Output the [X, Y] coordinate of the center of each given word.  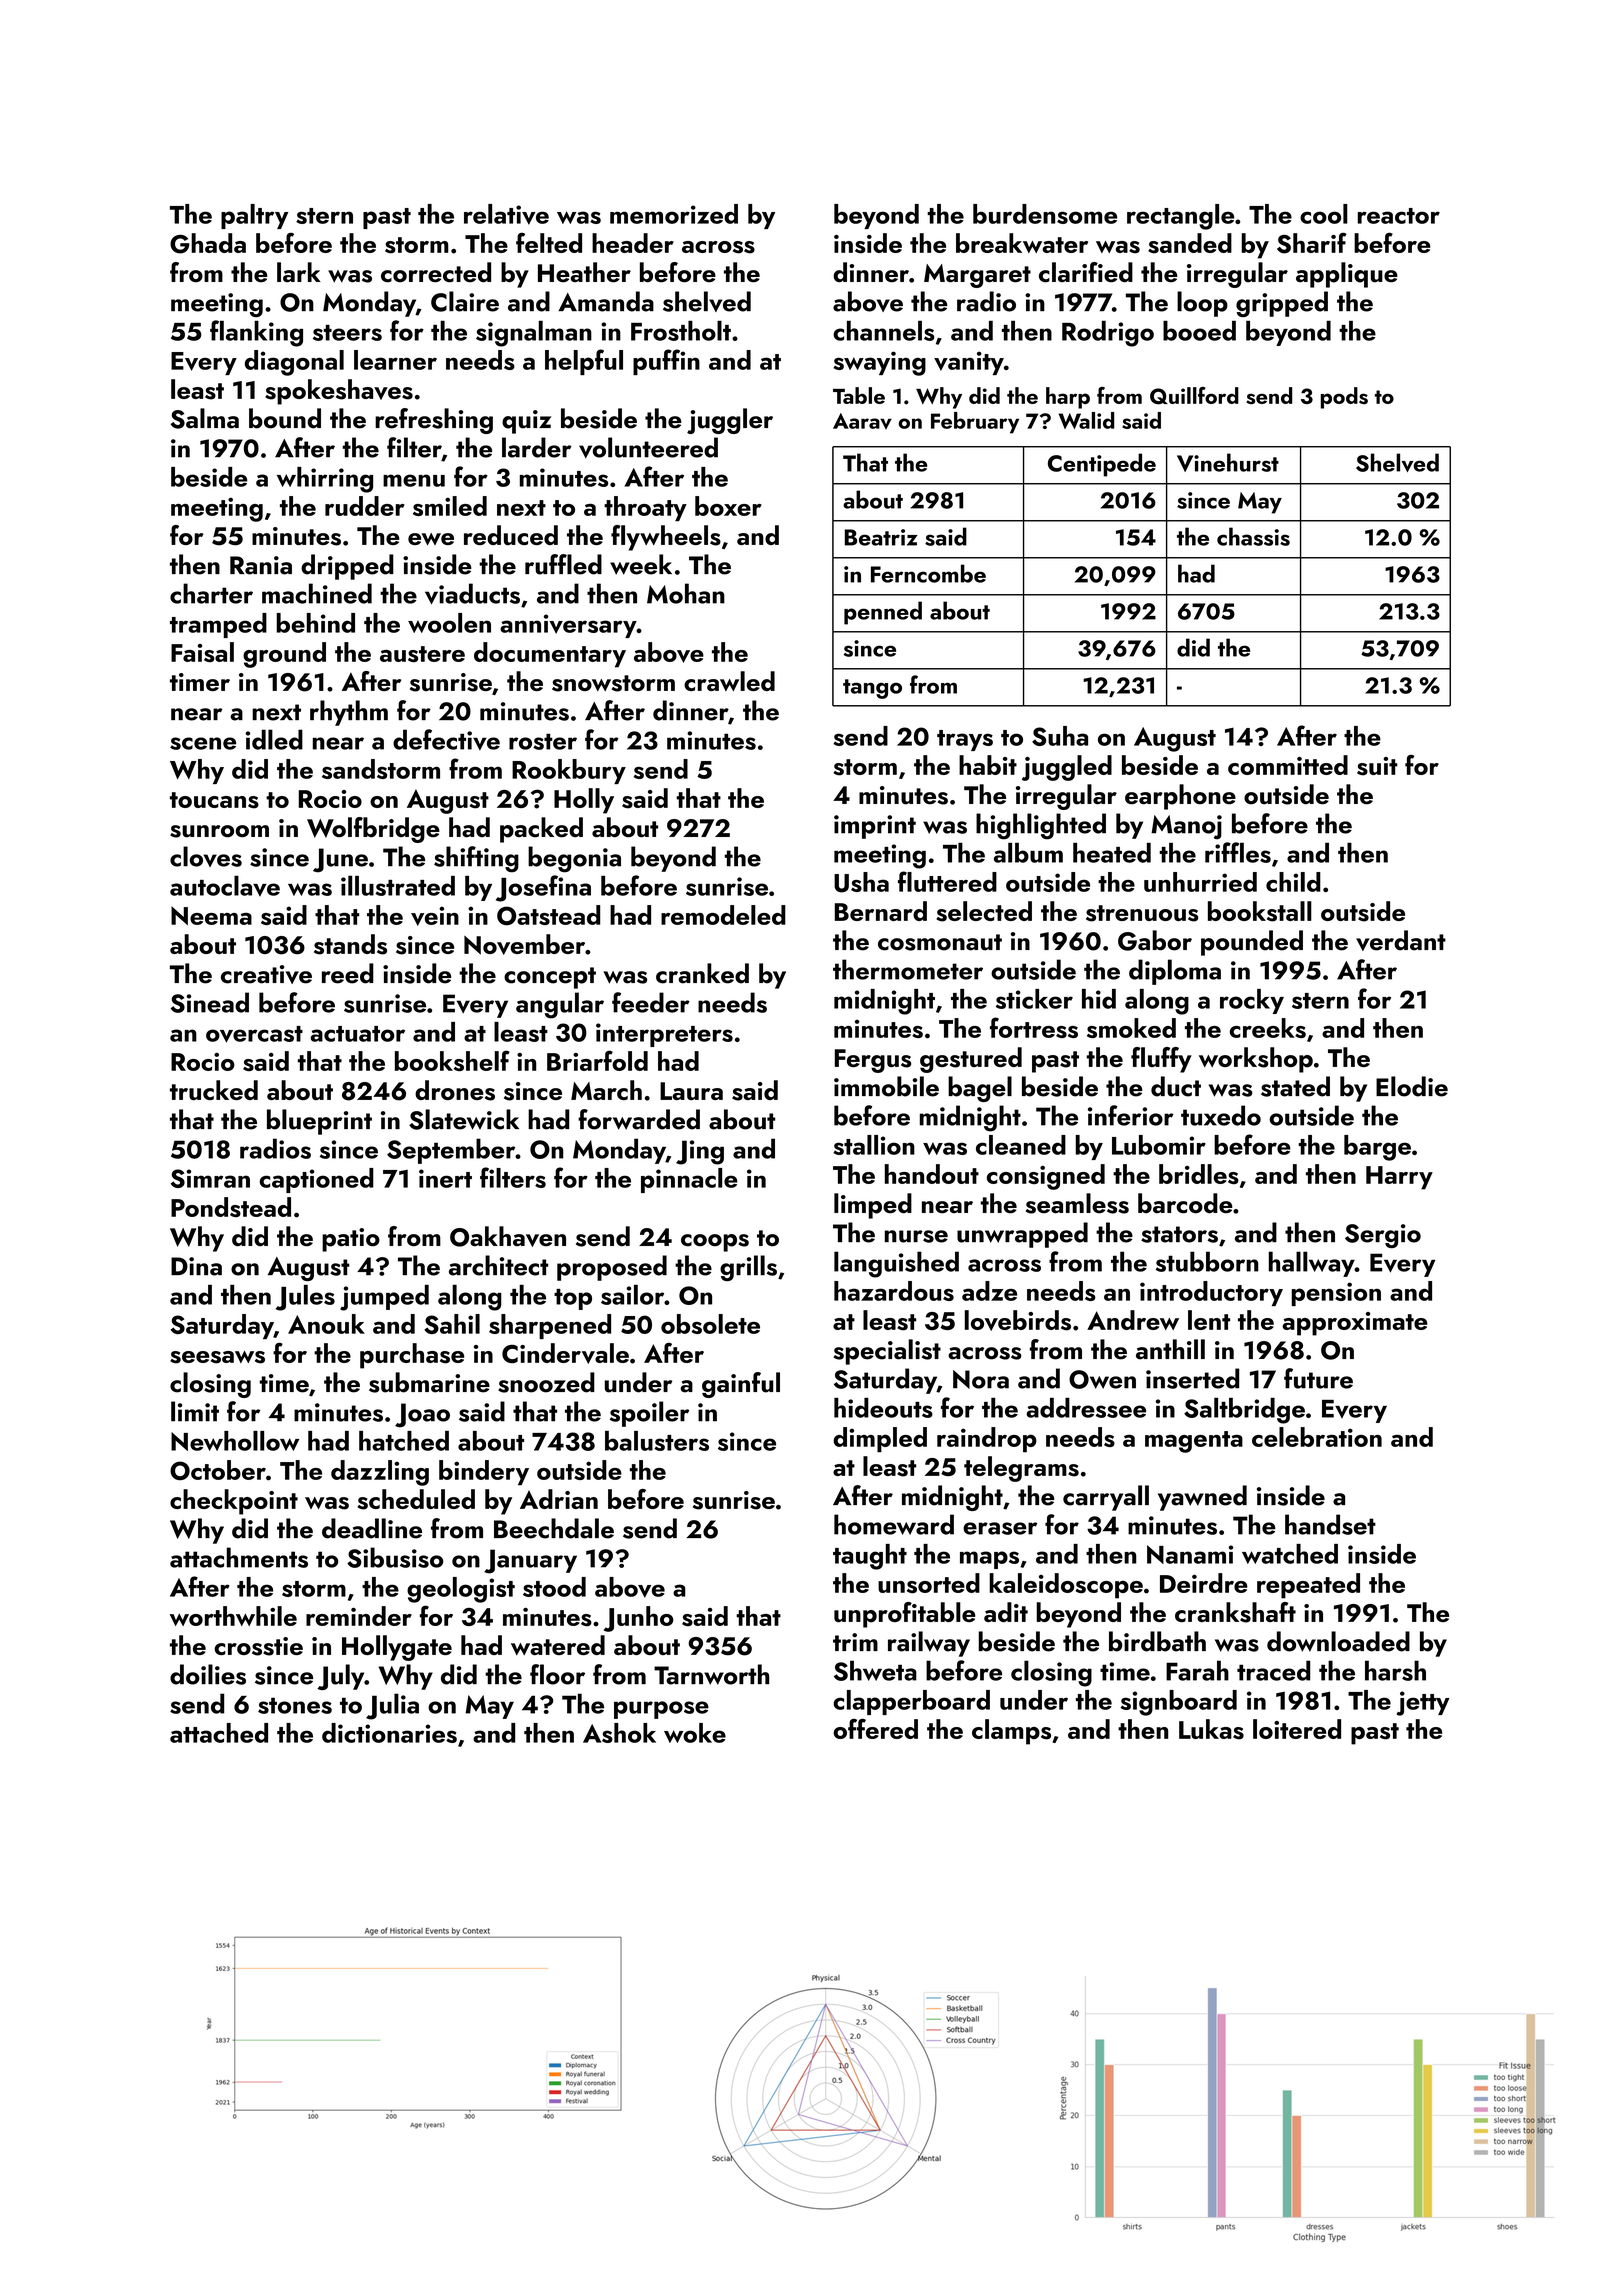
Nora [981, 1379]
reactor [1399, 216]
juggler [730, 421]
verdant [1401, 940]
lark [299, 272]
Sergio [1383, 1236]
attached [219, 1733]
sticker [1034, 999]
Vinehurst [1228, 462]
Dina [196, 1266]
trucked [214, 1090]
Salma [205, 418]
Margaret [977, 276]
